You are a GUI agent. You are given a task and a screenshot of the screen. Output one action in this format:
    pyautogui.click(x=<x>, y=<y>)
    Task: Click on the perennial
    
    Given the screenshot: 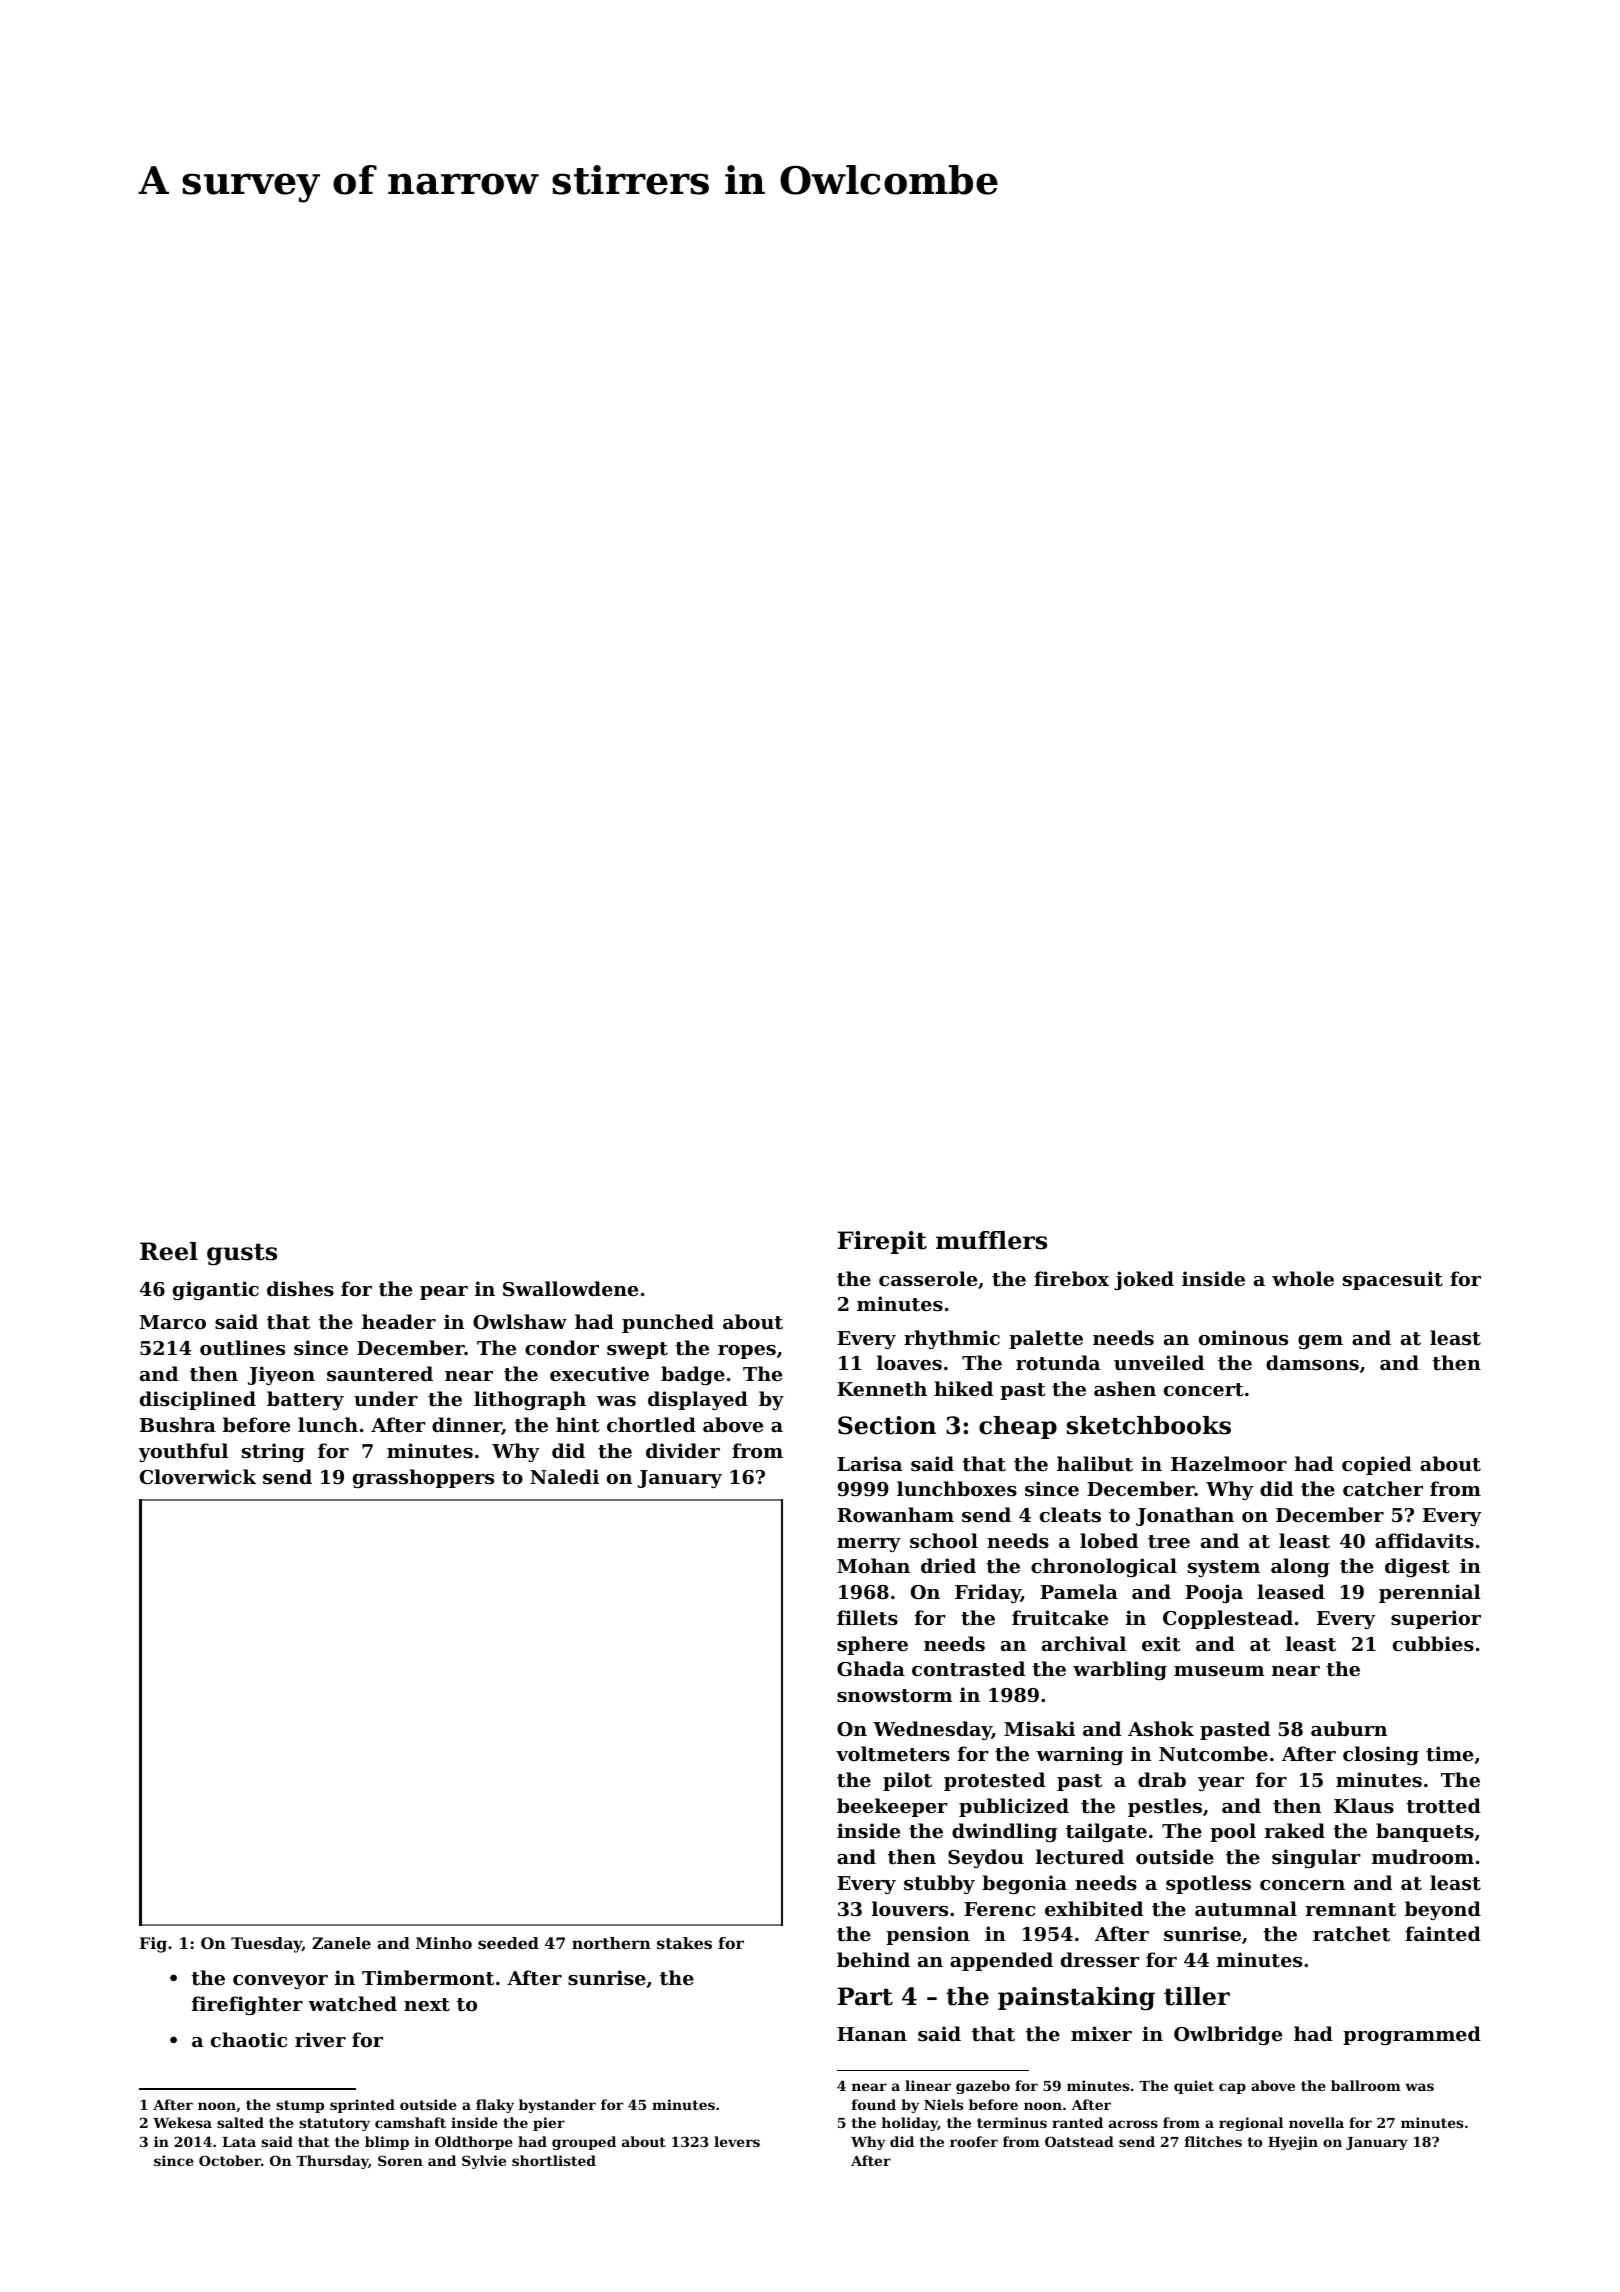 What is the action you would take?
    pyautogui.click(x=1430, y=1593)
